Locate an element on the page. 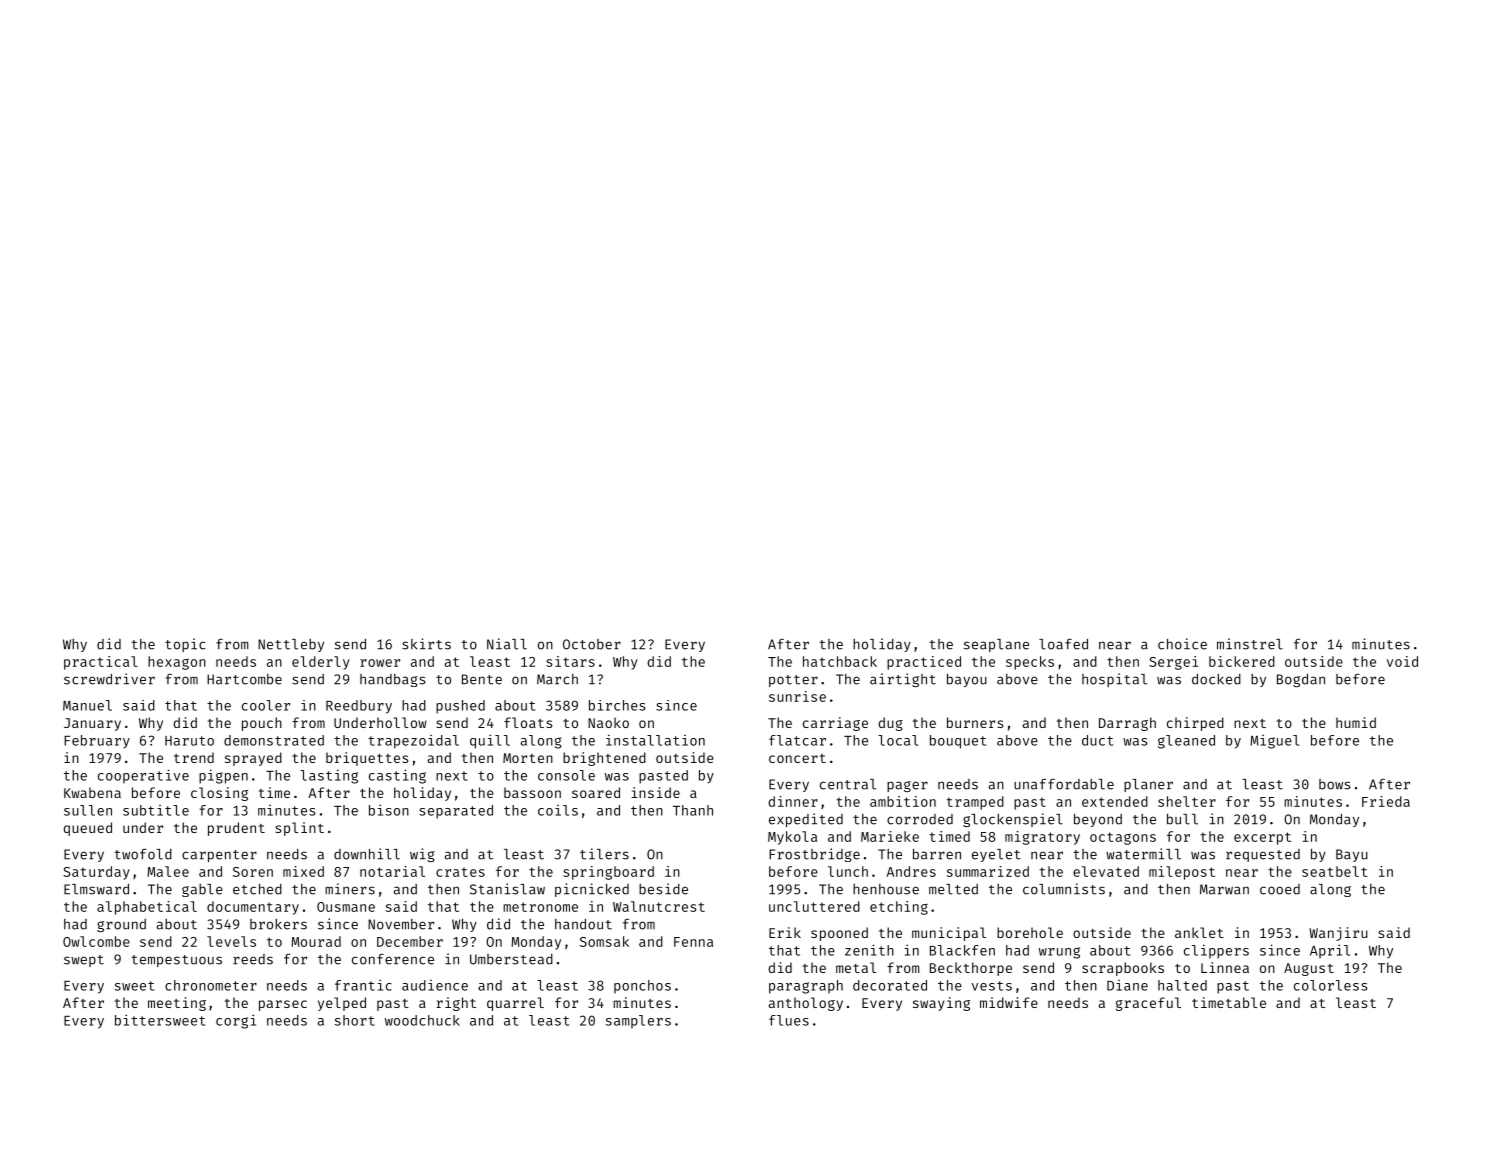 The width and height of the document is (1490, 1151). August is located at coordinates (1309, 969).
